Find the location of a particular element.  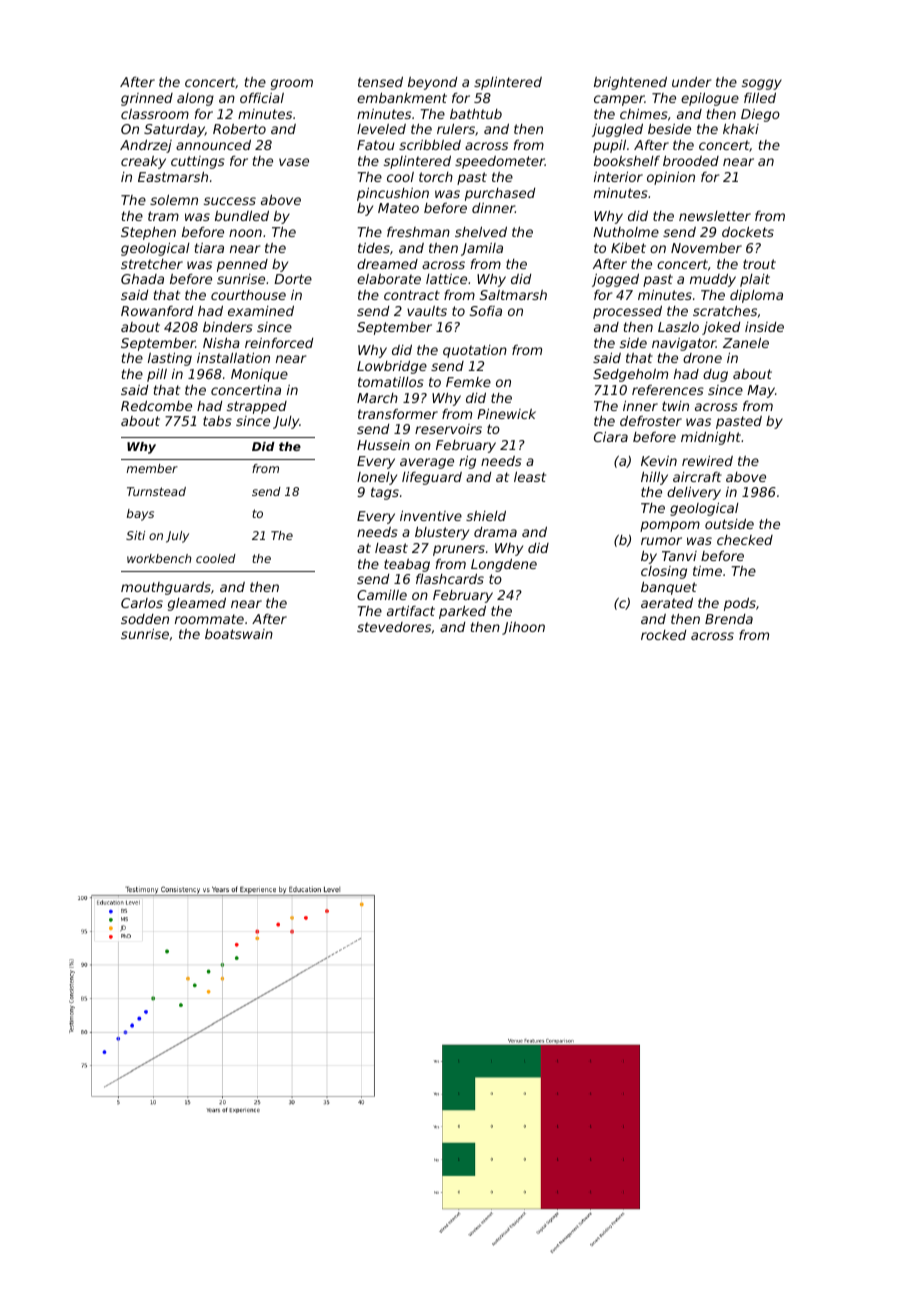

beyond is located at coordinates (432, 83).
